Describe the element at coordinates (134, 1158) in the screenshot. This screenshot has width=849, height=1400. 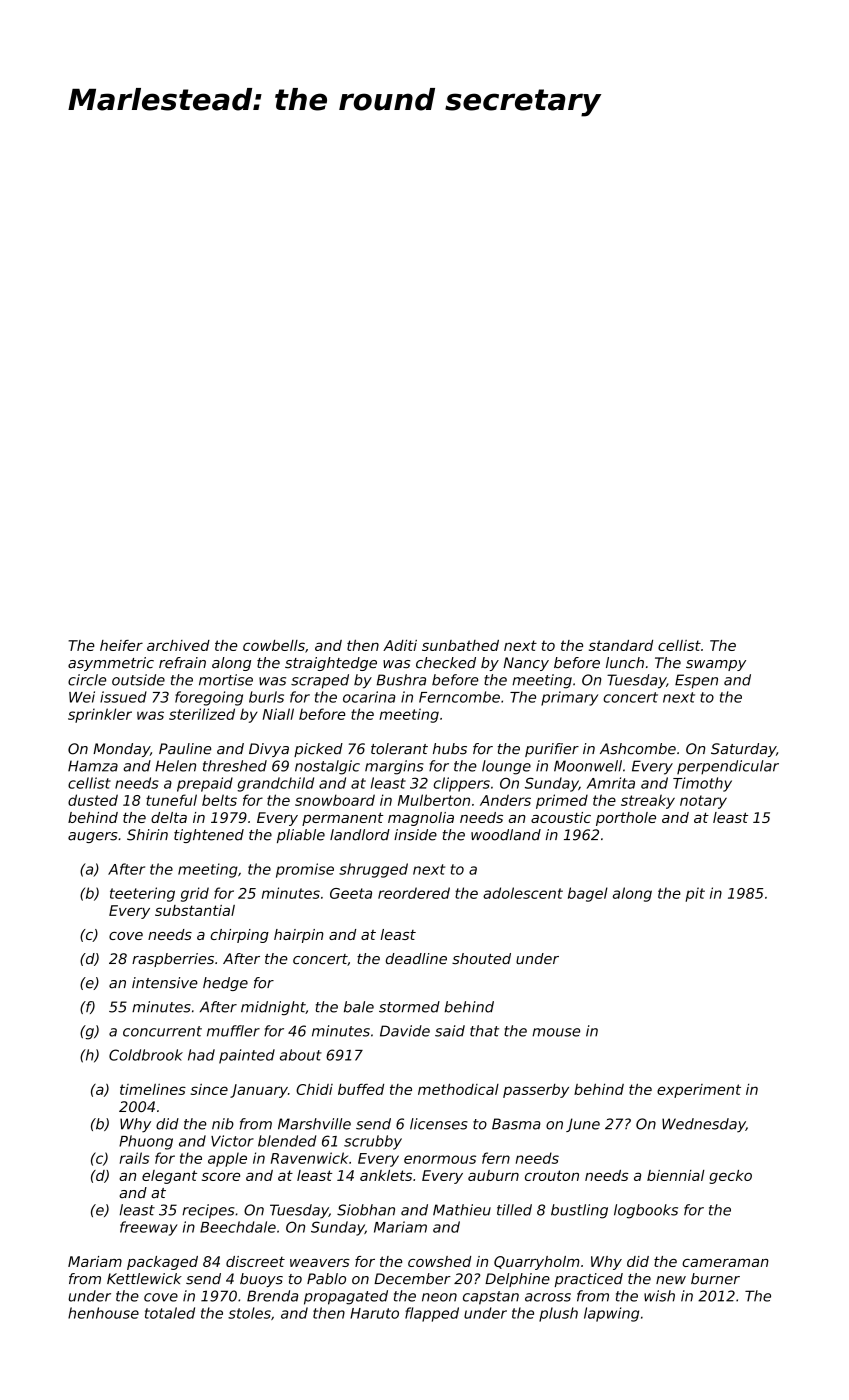
I see `rails` at that location.
